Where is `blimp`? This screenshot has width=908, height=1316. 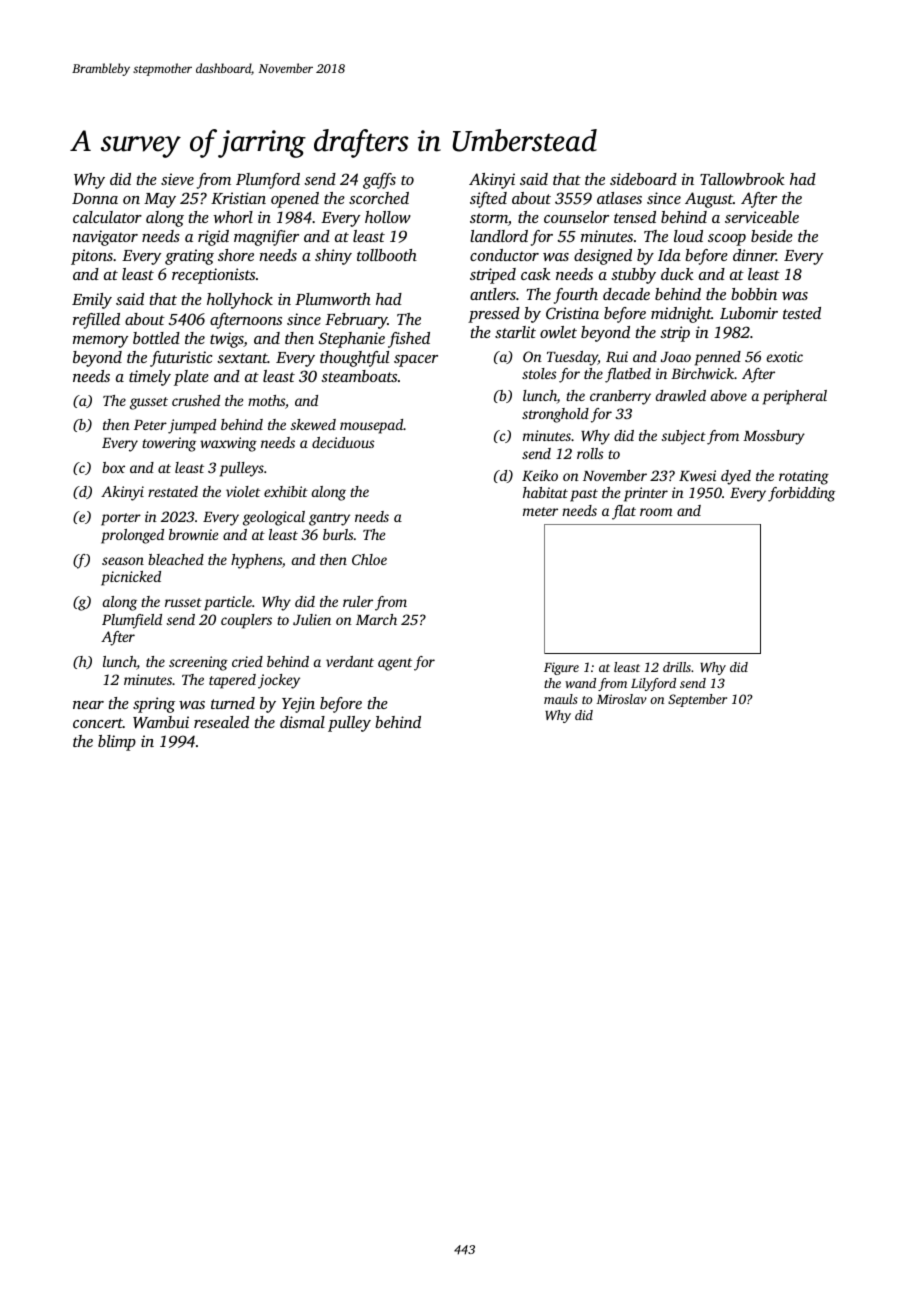 blimp is located at coordinates (117, 743).
